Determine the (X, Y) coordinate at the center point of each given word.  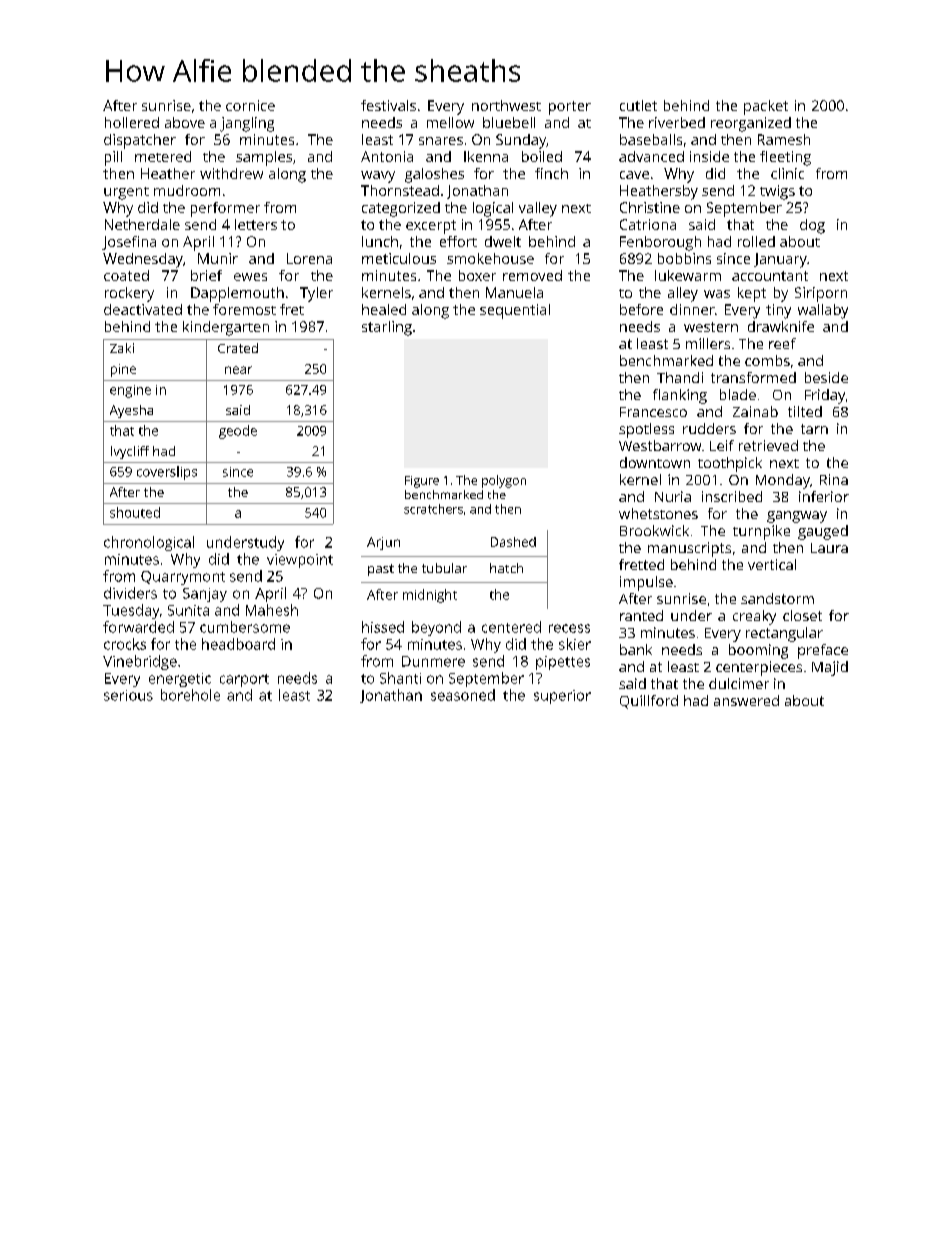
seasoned (463, 695)
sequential (515, 311)
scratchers (433, 509)
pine (123, 370)
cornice (250, 105)
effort (458, 241)
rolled (756, 241)
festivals (388, 105)
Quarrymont (183, 578)
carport (244, 680)
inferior (824, 496)
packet (766, 107)
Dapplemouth (237, 294)
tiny (778, 311)
